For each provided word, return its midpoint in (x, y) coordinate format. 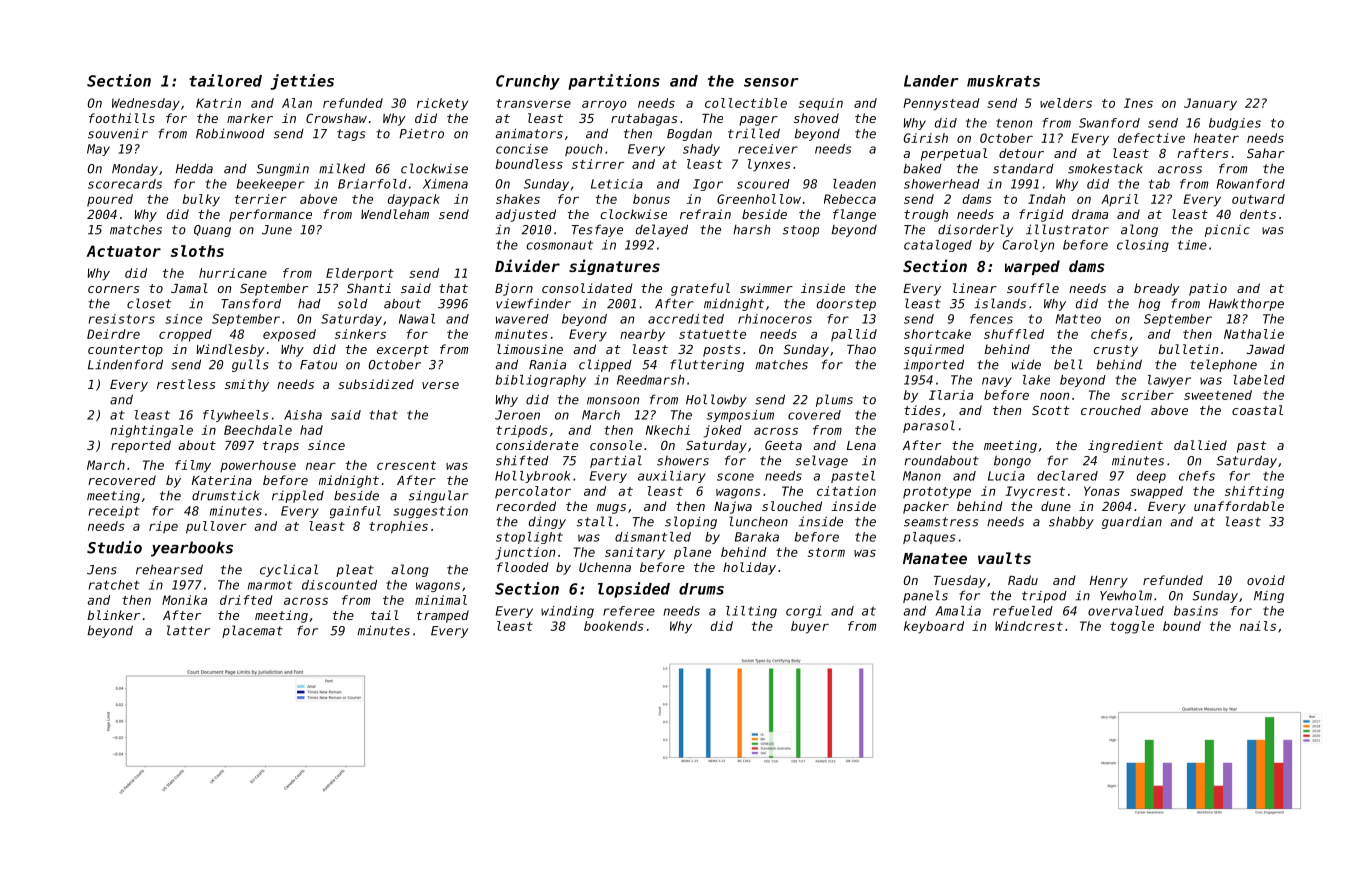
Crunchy (528, 82)
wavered (522, 319)
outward (1258, 199)
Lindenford (125, 364)
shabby (1071, 522)
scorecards (125, 184)
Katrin (218, 103)
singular (439, 496)
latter (188, 630)
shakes (518, 199)
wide (1026, 364)
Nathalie (1254, 334)
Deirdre (113, 334)
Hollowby (716, 400)
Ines (1138, 103)
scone (735, 477)
